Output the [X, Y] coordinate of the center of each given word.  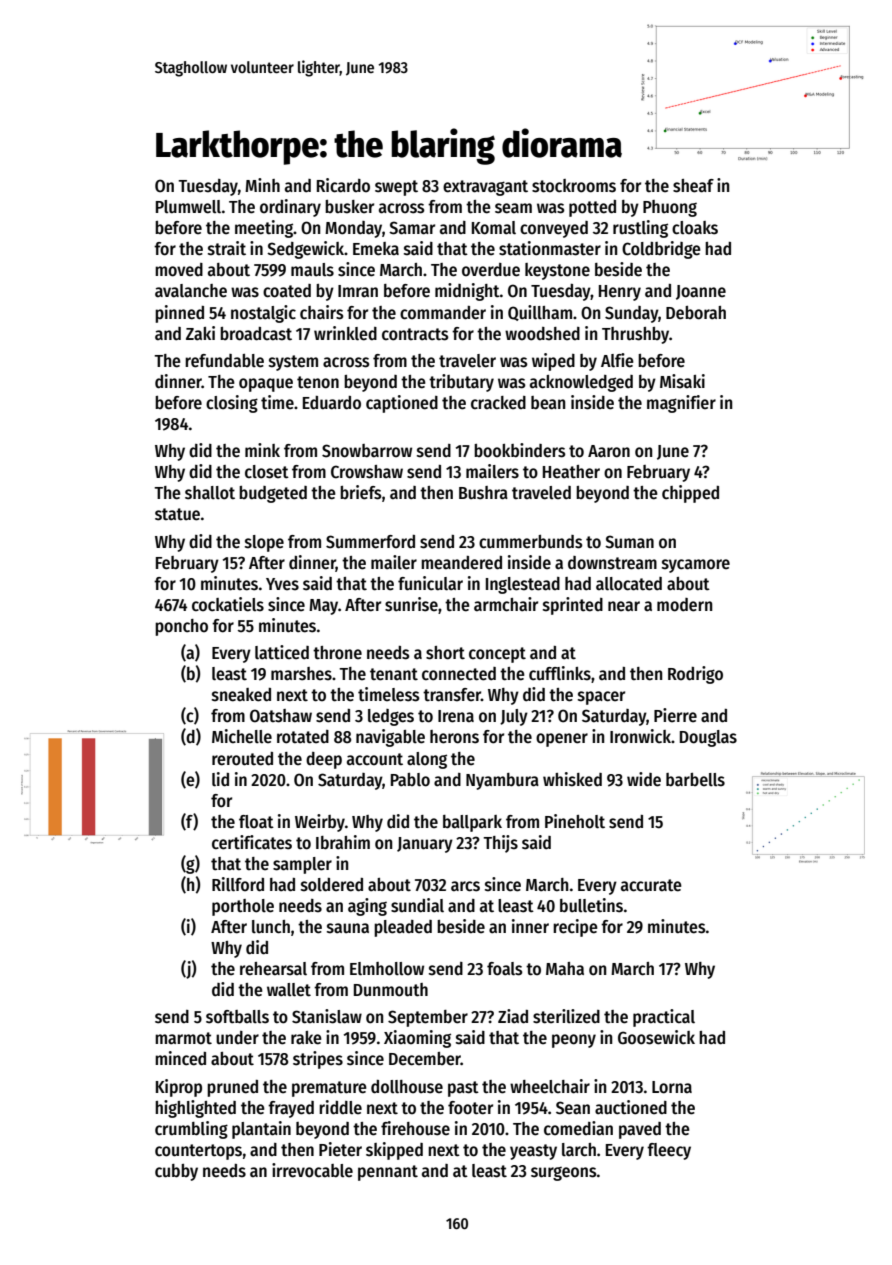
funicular [430, 583]
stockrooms [574, 186]
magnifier [681, 404]
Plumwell [188, 207]
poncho [181, 627]
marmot [183, 1038]
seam [513, 208]
